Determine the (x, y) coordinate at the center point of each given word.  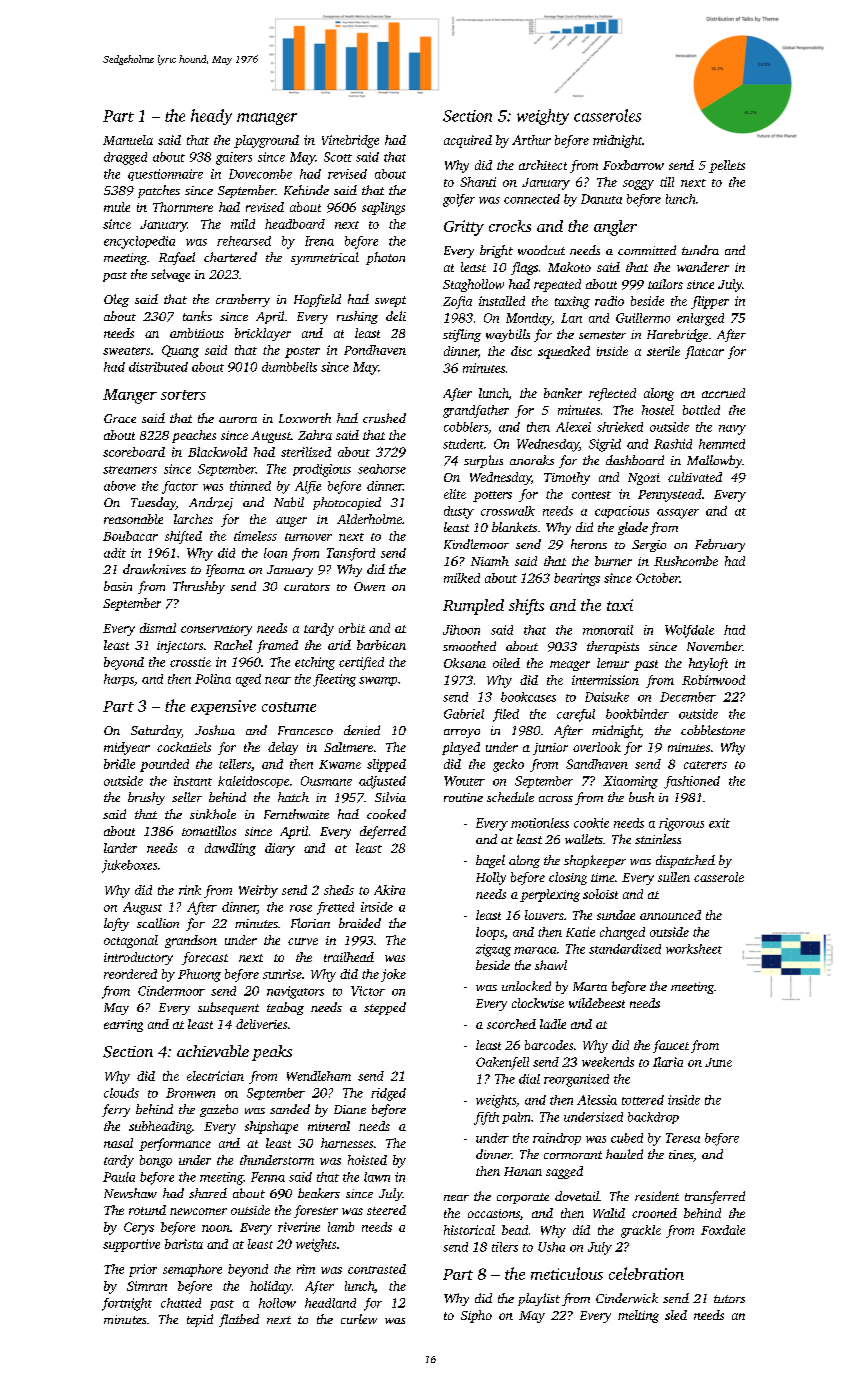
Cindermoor (171, 991)
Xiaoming (630, 782)
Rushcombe (686, 561)
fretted (335, 908)
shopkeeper (595, 861)
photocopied (347, 503)
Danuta (601, 199)
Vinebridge (350, 141)
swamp (378, 681)
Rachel (233, 645)
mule (117, 207)
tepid (200, 1320)
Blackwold (217, 452)
